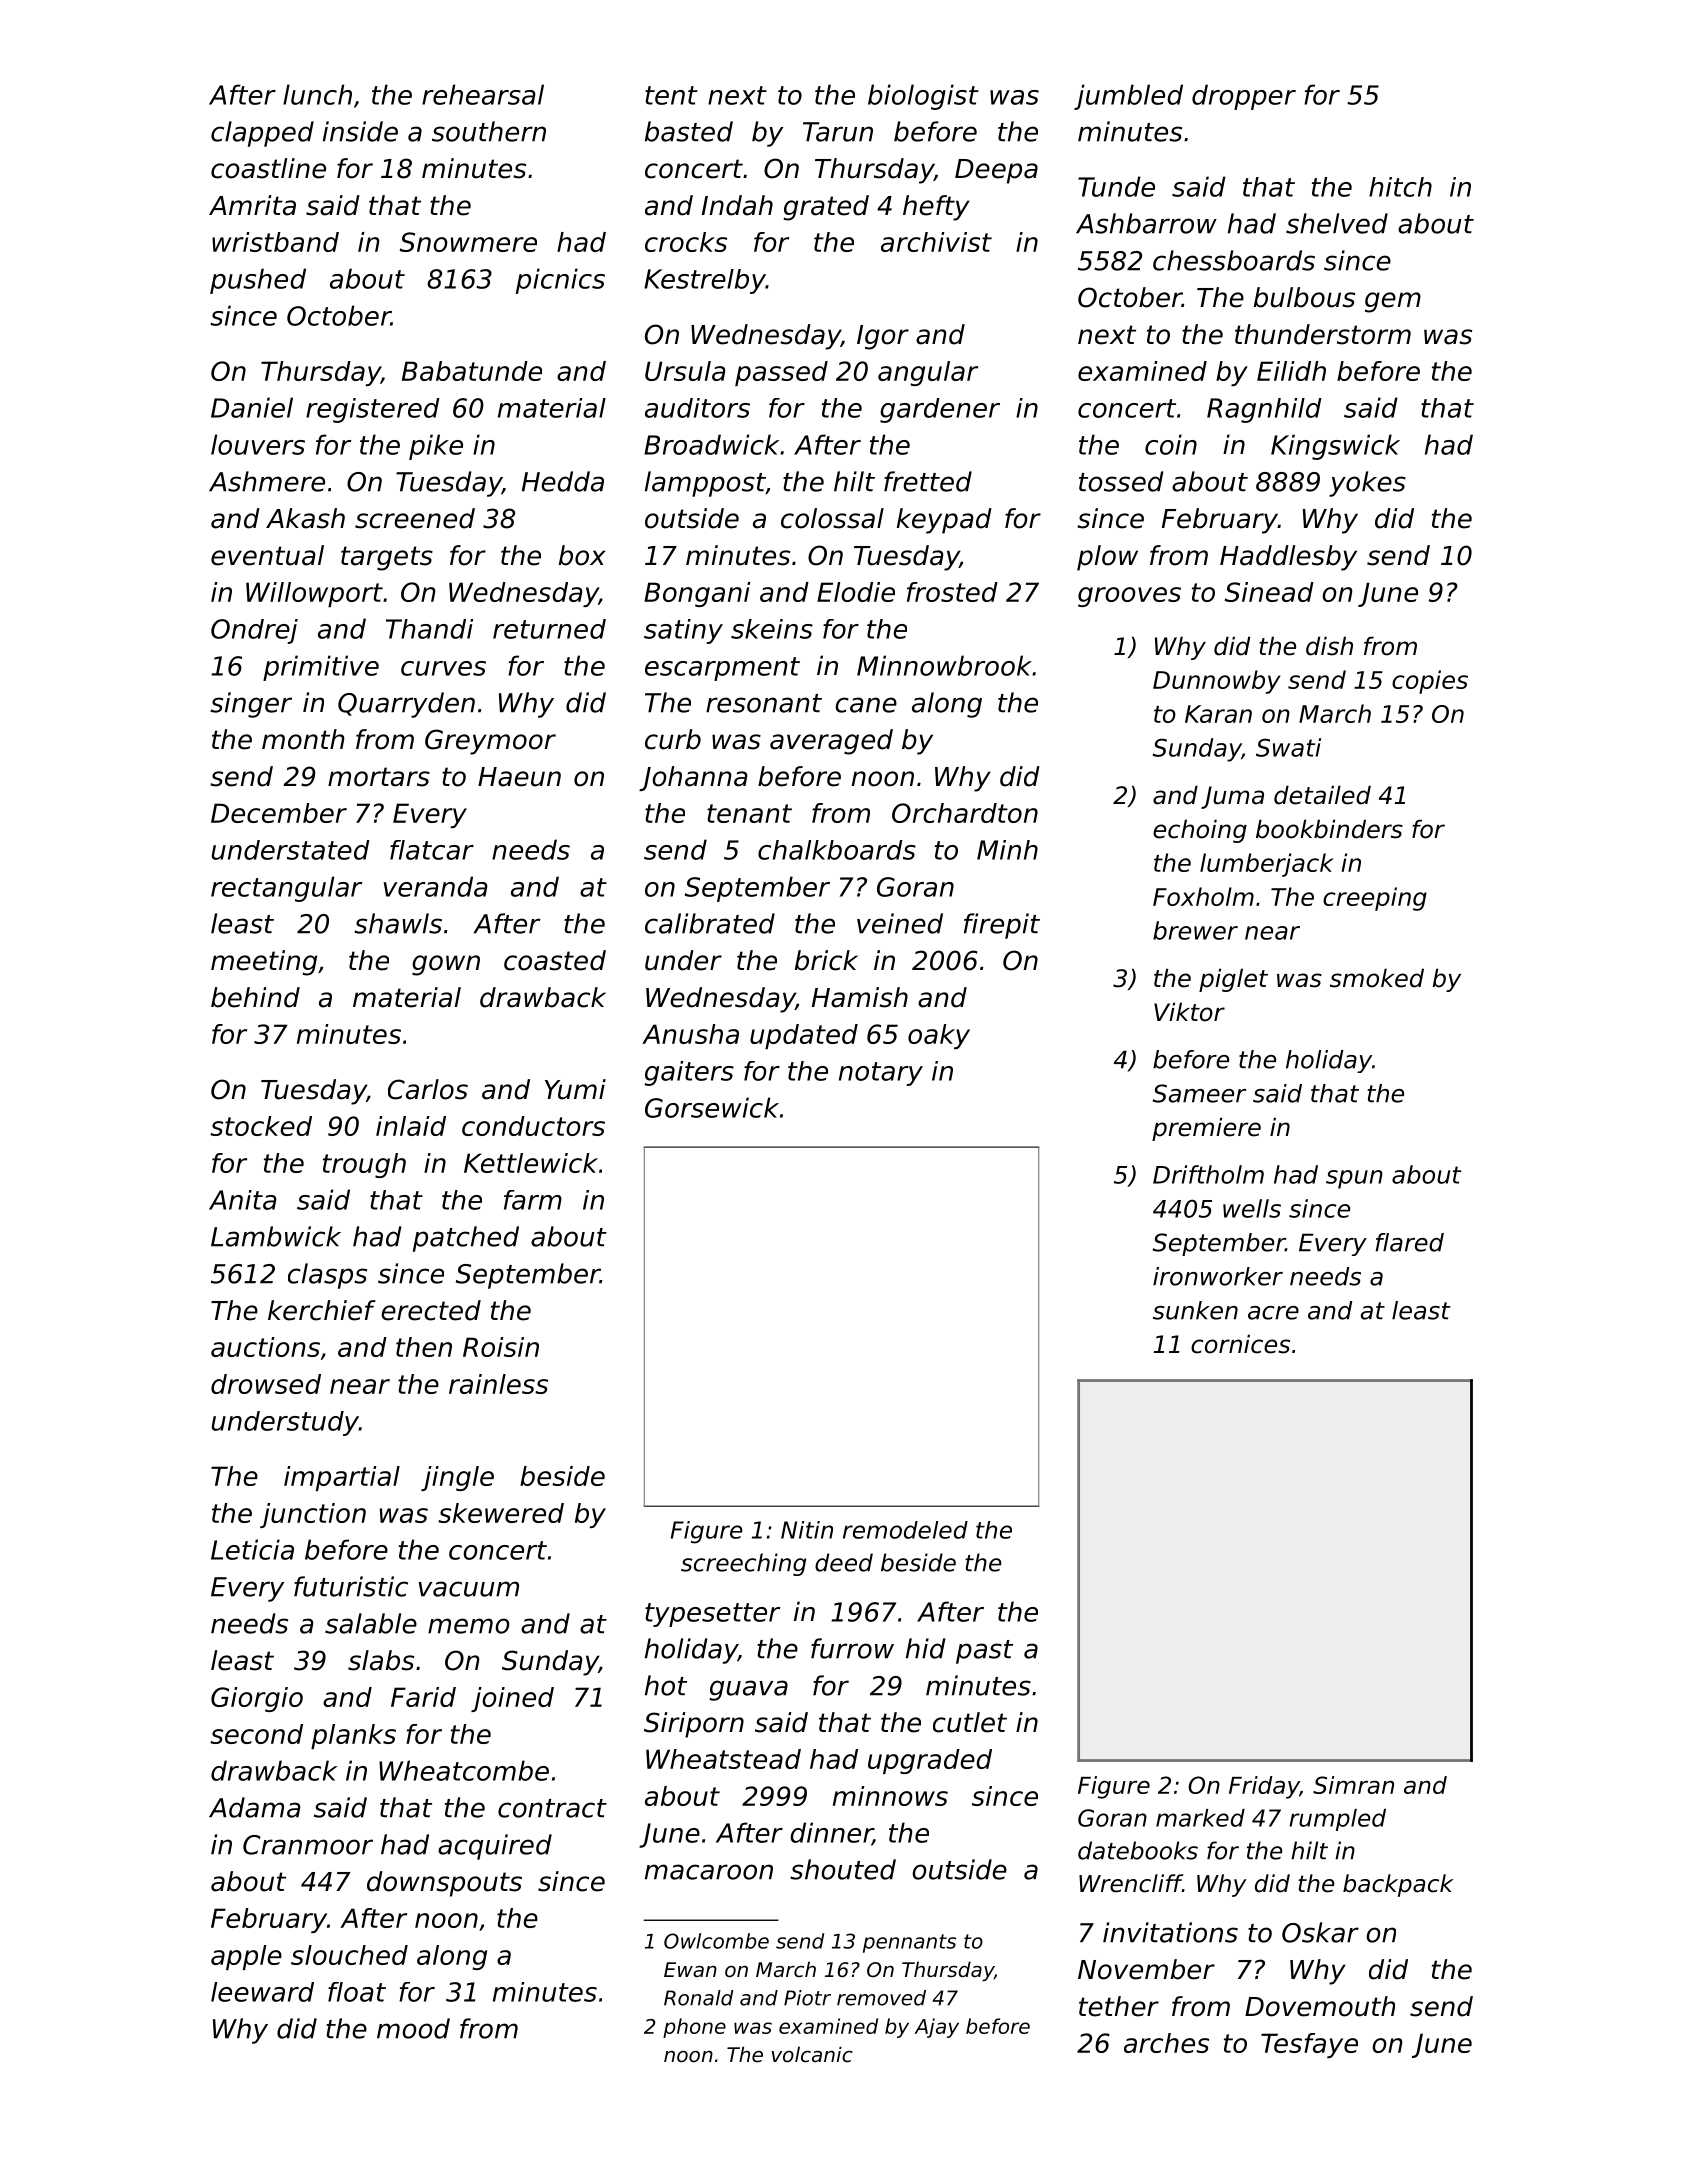 This page has height=2178, width=1683. What do you see at coordinates (498, 1384) in the page?
I see `rainless` at bounding box center [498, 1384].
